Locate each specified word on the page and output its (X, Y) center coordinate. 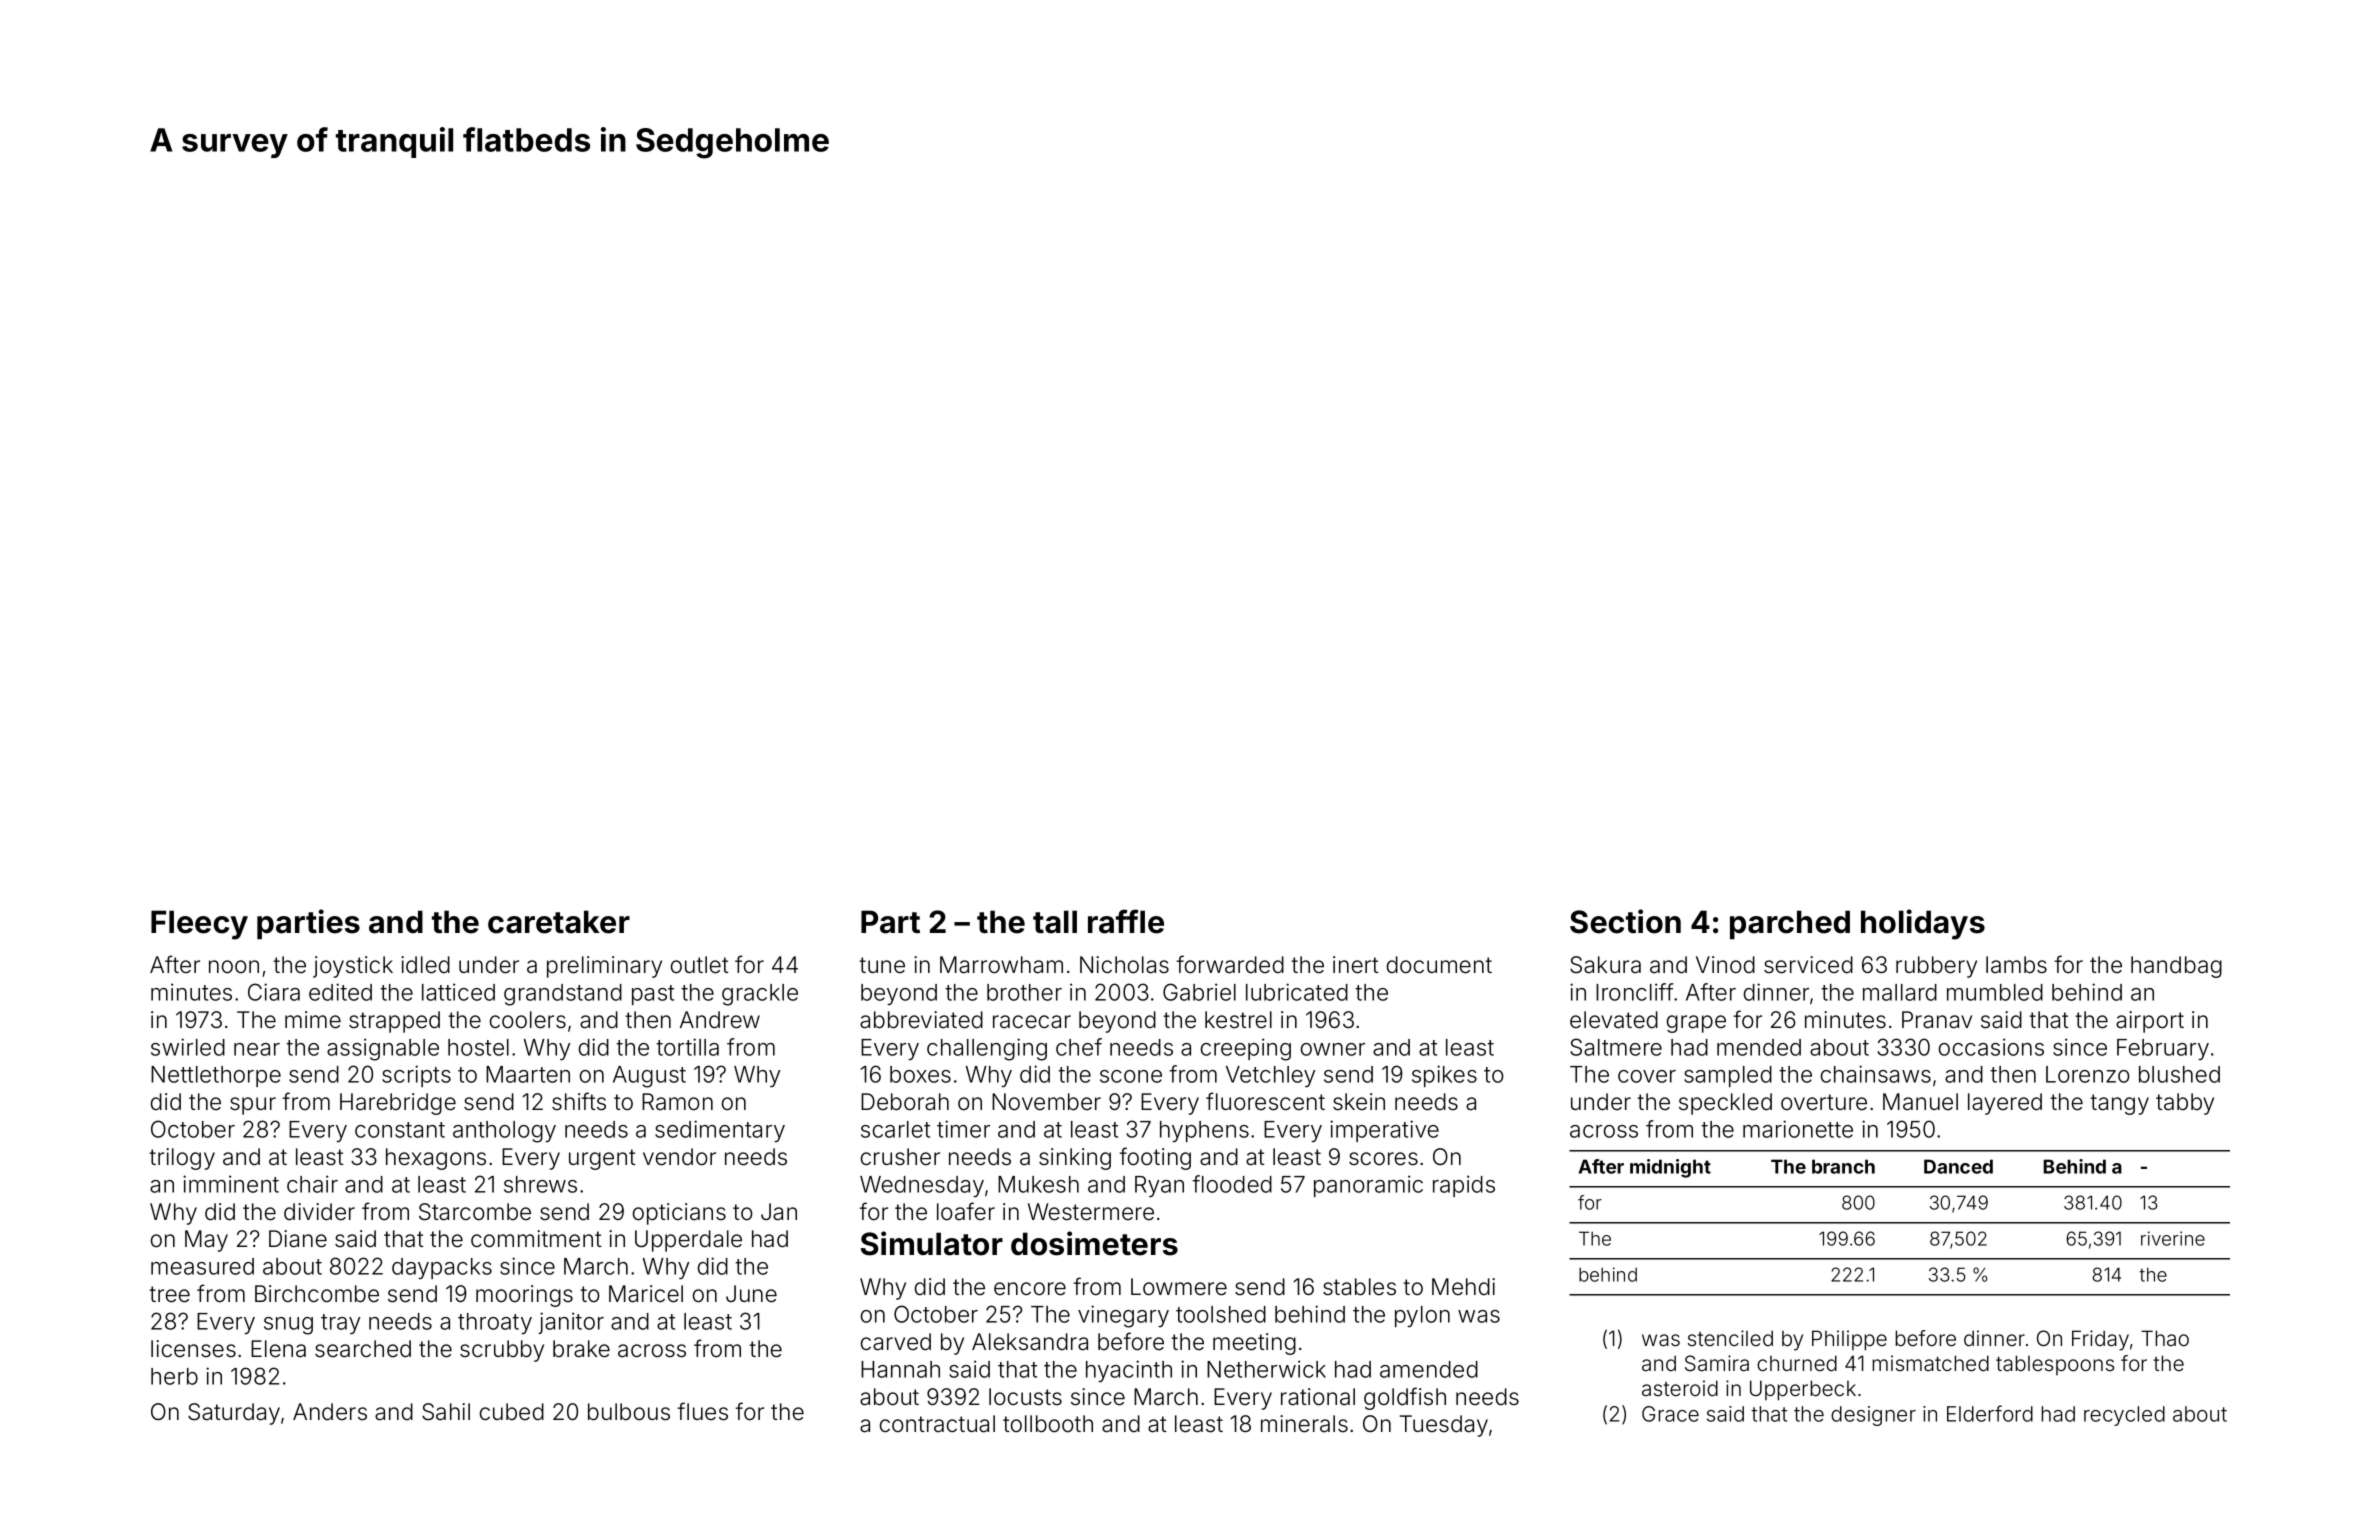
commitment (536, 1239)
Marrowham (1001, 965)
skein (1359, 1102)
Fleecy (199, 925)
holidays (1923, 924)
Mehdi (1463, 1287)
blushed (2179, 1074)
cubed (512, 1412)
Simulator (932, 1243)
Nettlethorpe (216, 1076)
